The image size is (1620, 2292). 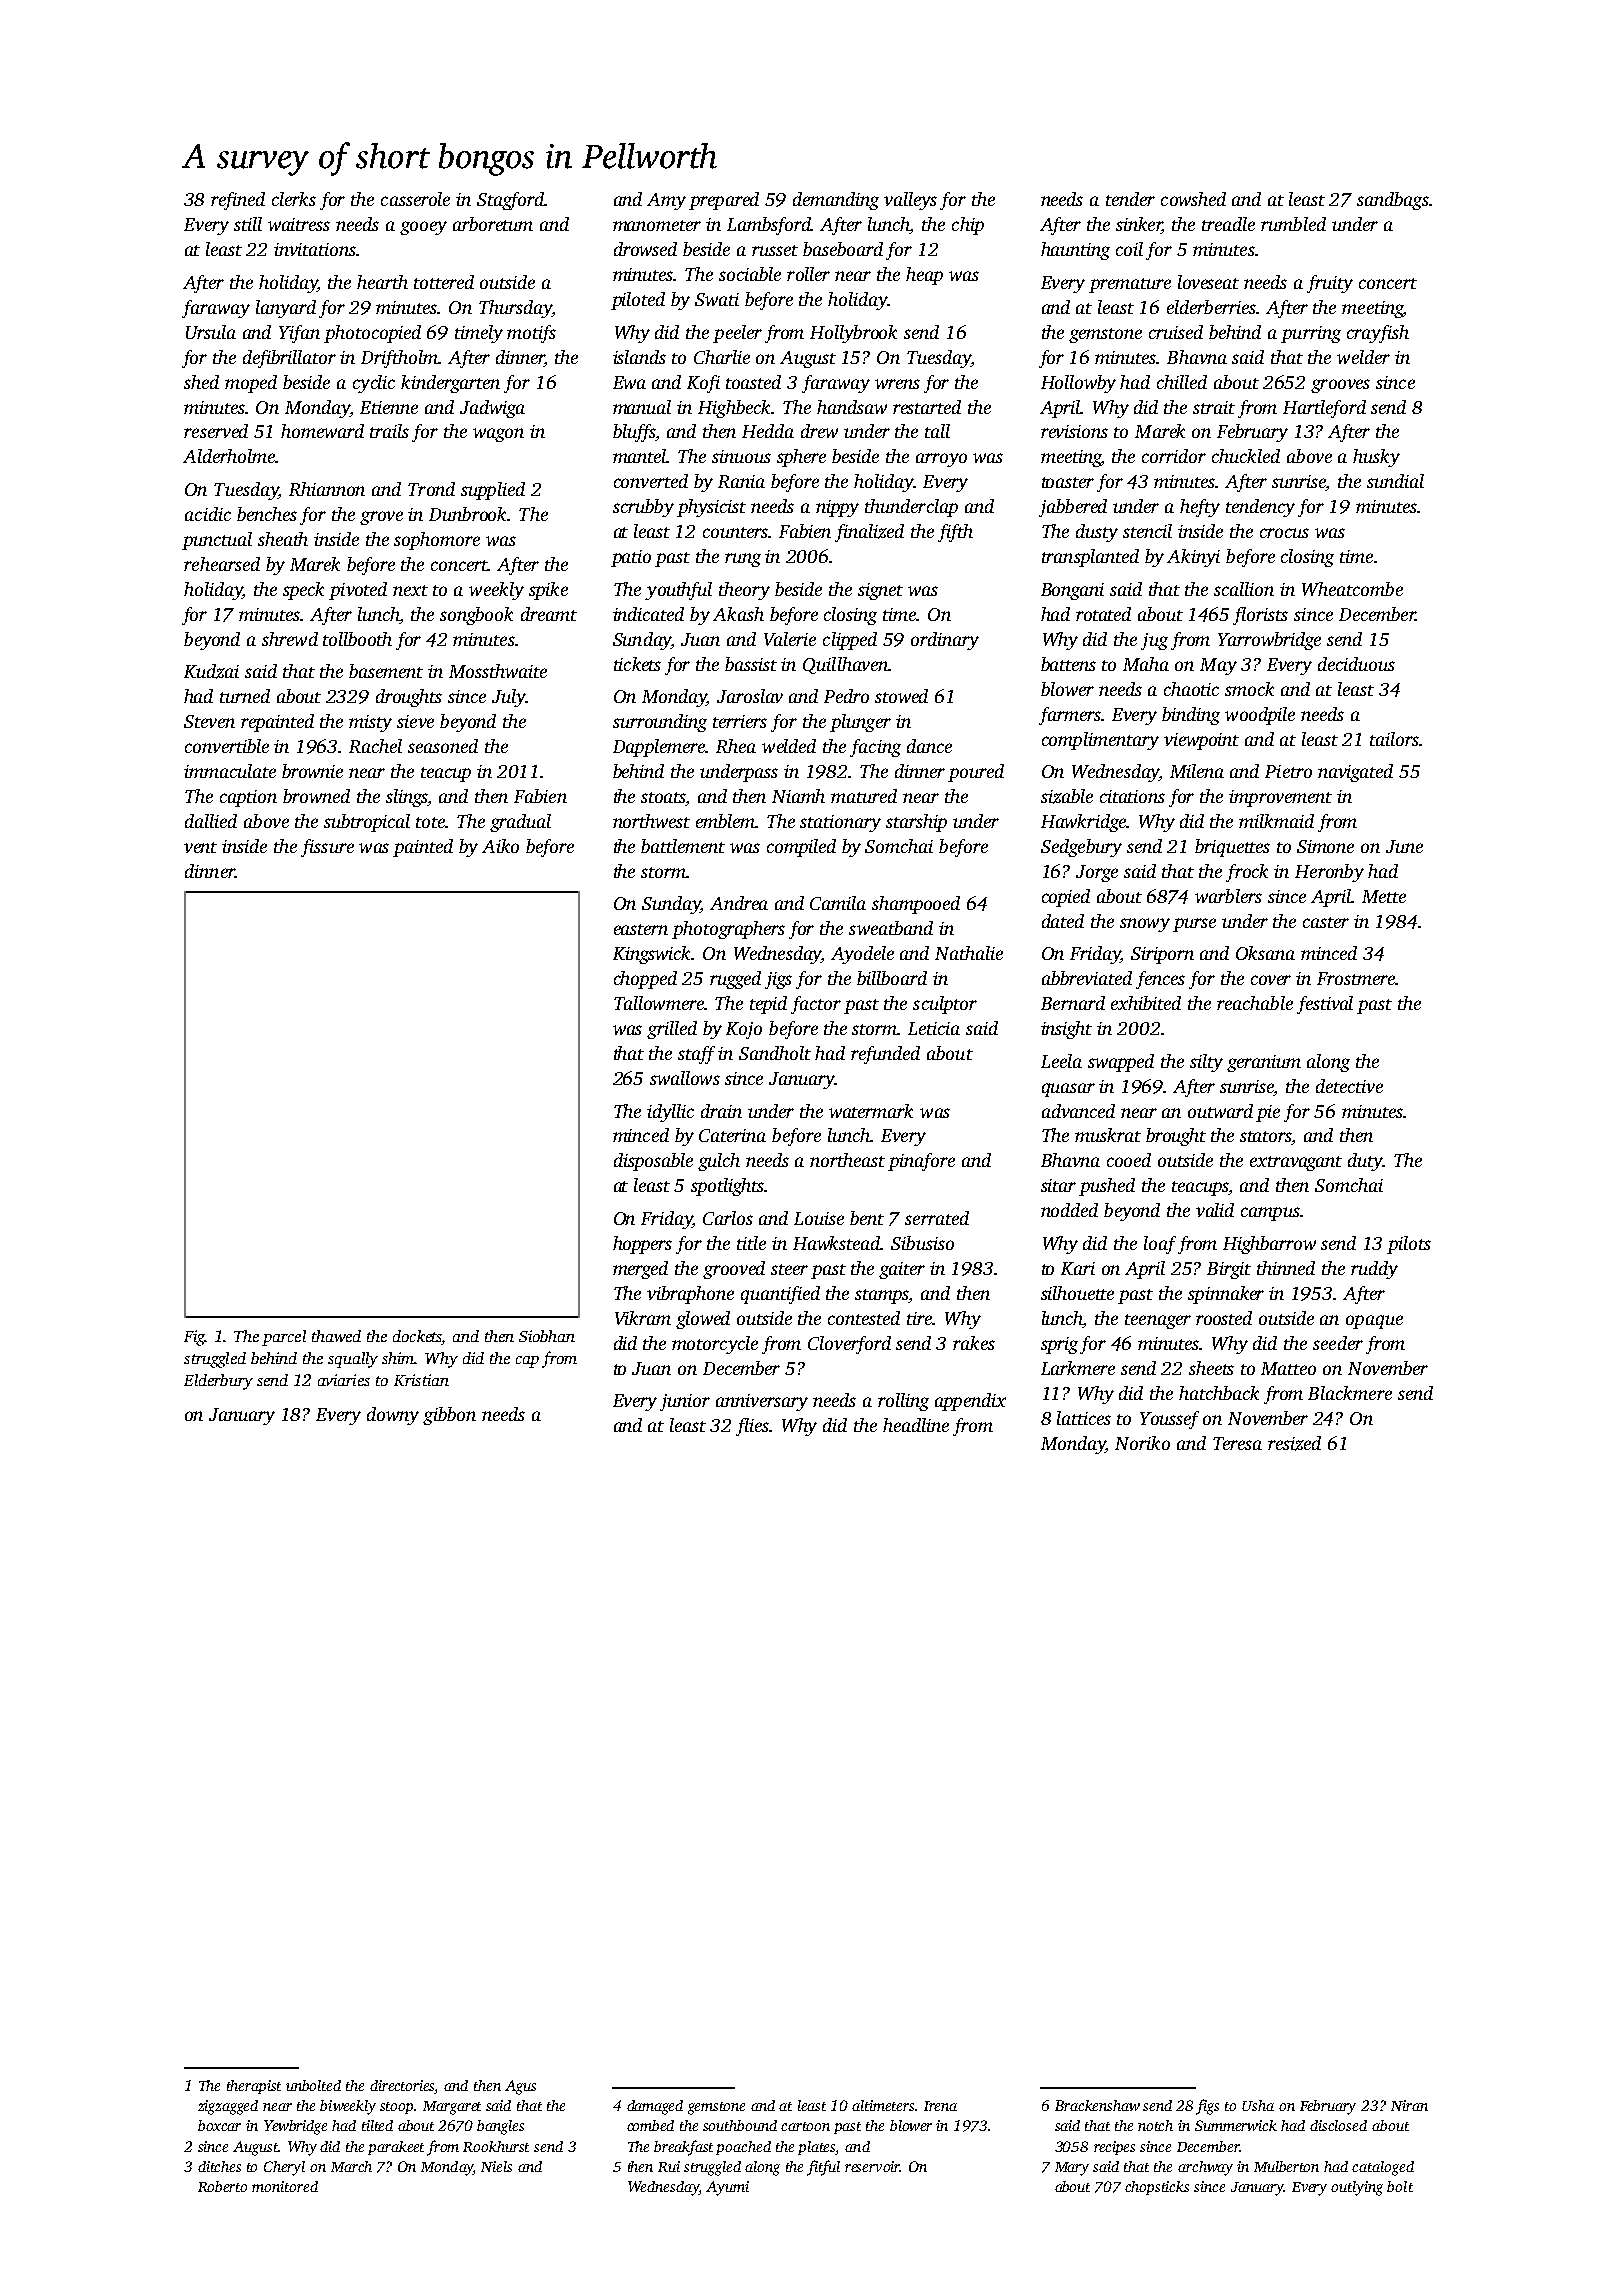 What do you see at coordinates (500, 846) in the screenshot?
I see `Aiko` at bounding box center [500, 846].
